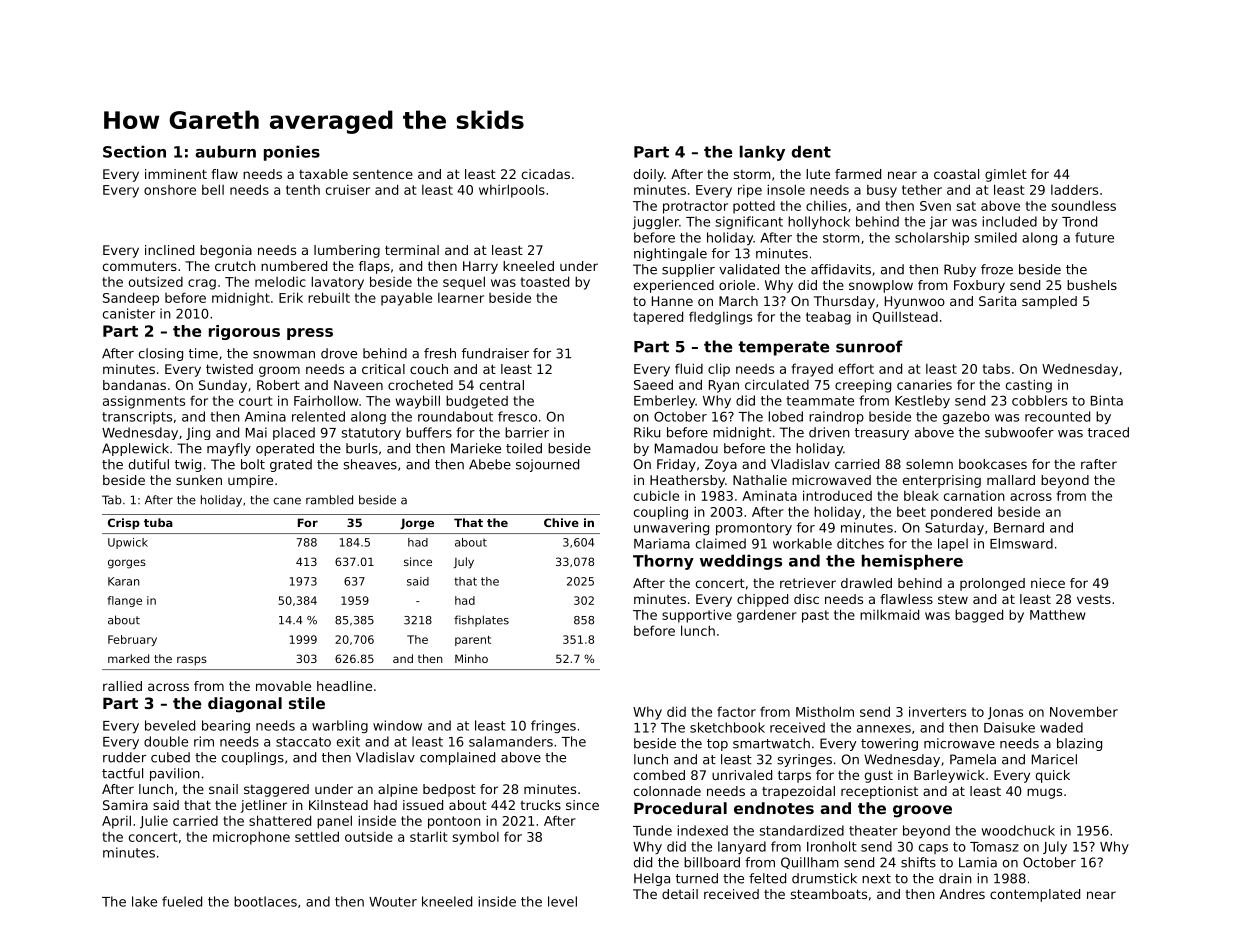 The height and width of the image is (952, 1233). I want to click on auburn, so click(225, 151).
